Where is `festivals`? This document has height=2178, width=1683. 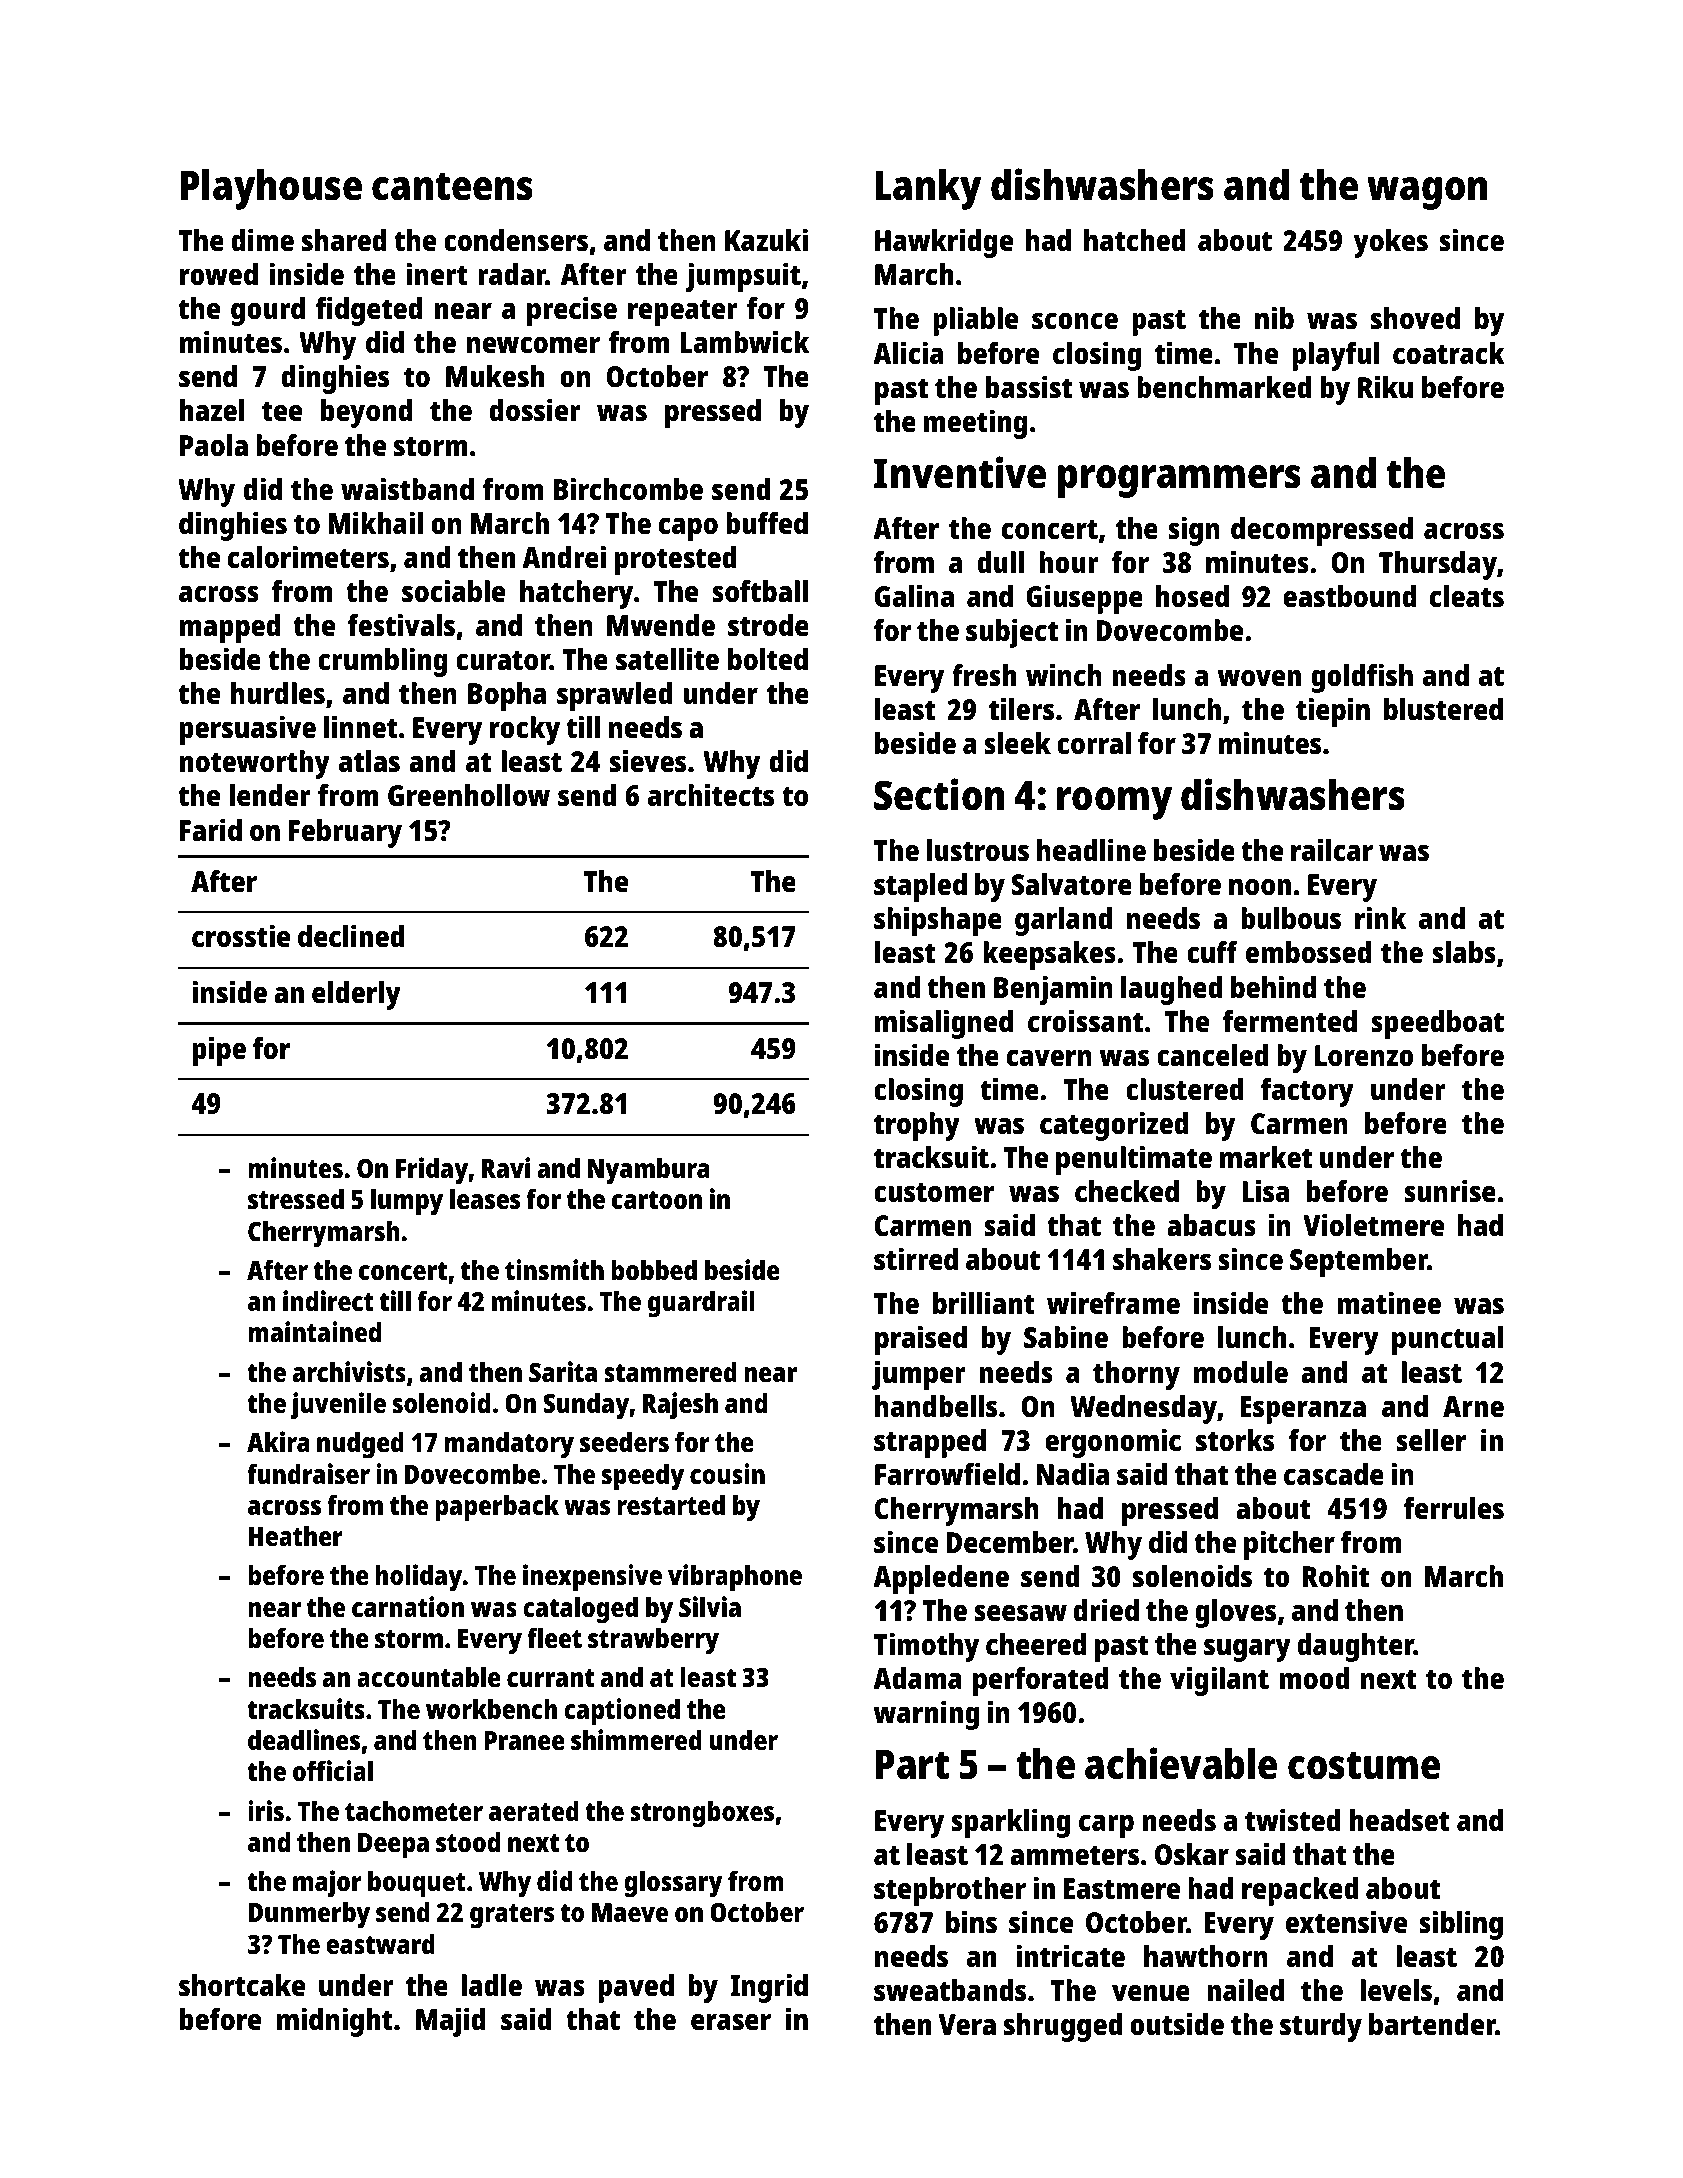 festivals is located at coordinates (401, 625).
